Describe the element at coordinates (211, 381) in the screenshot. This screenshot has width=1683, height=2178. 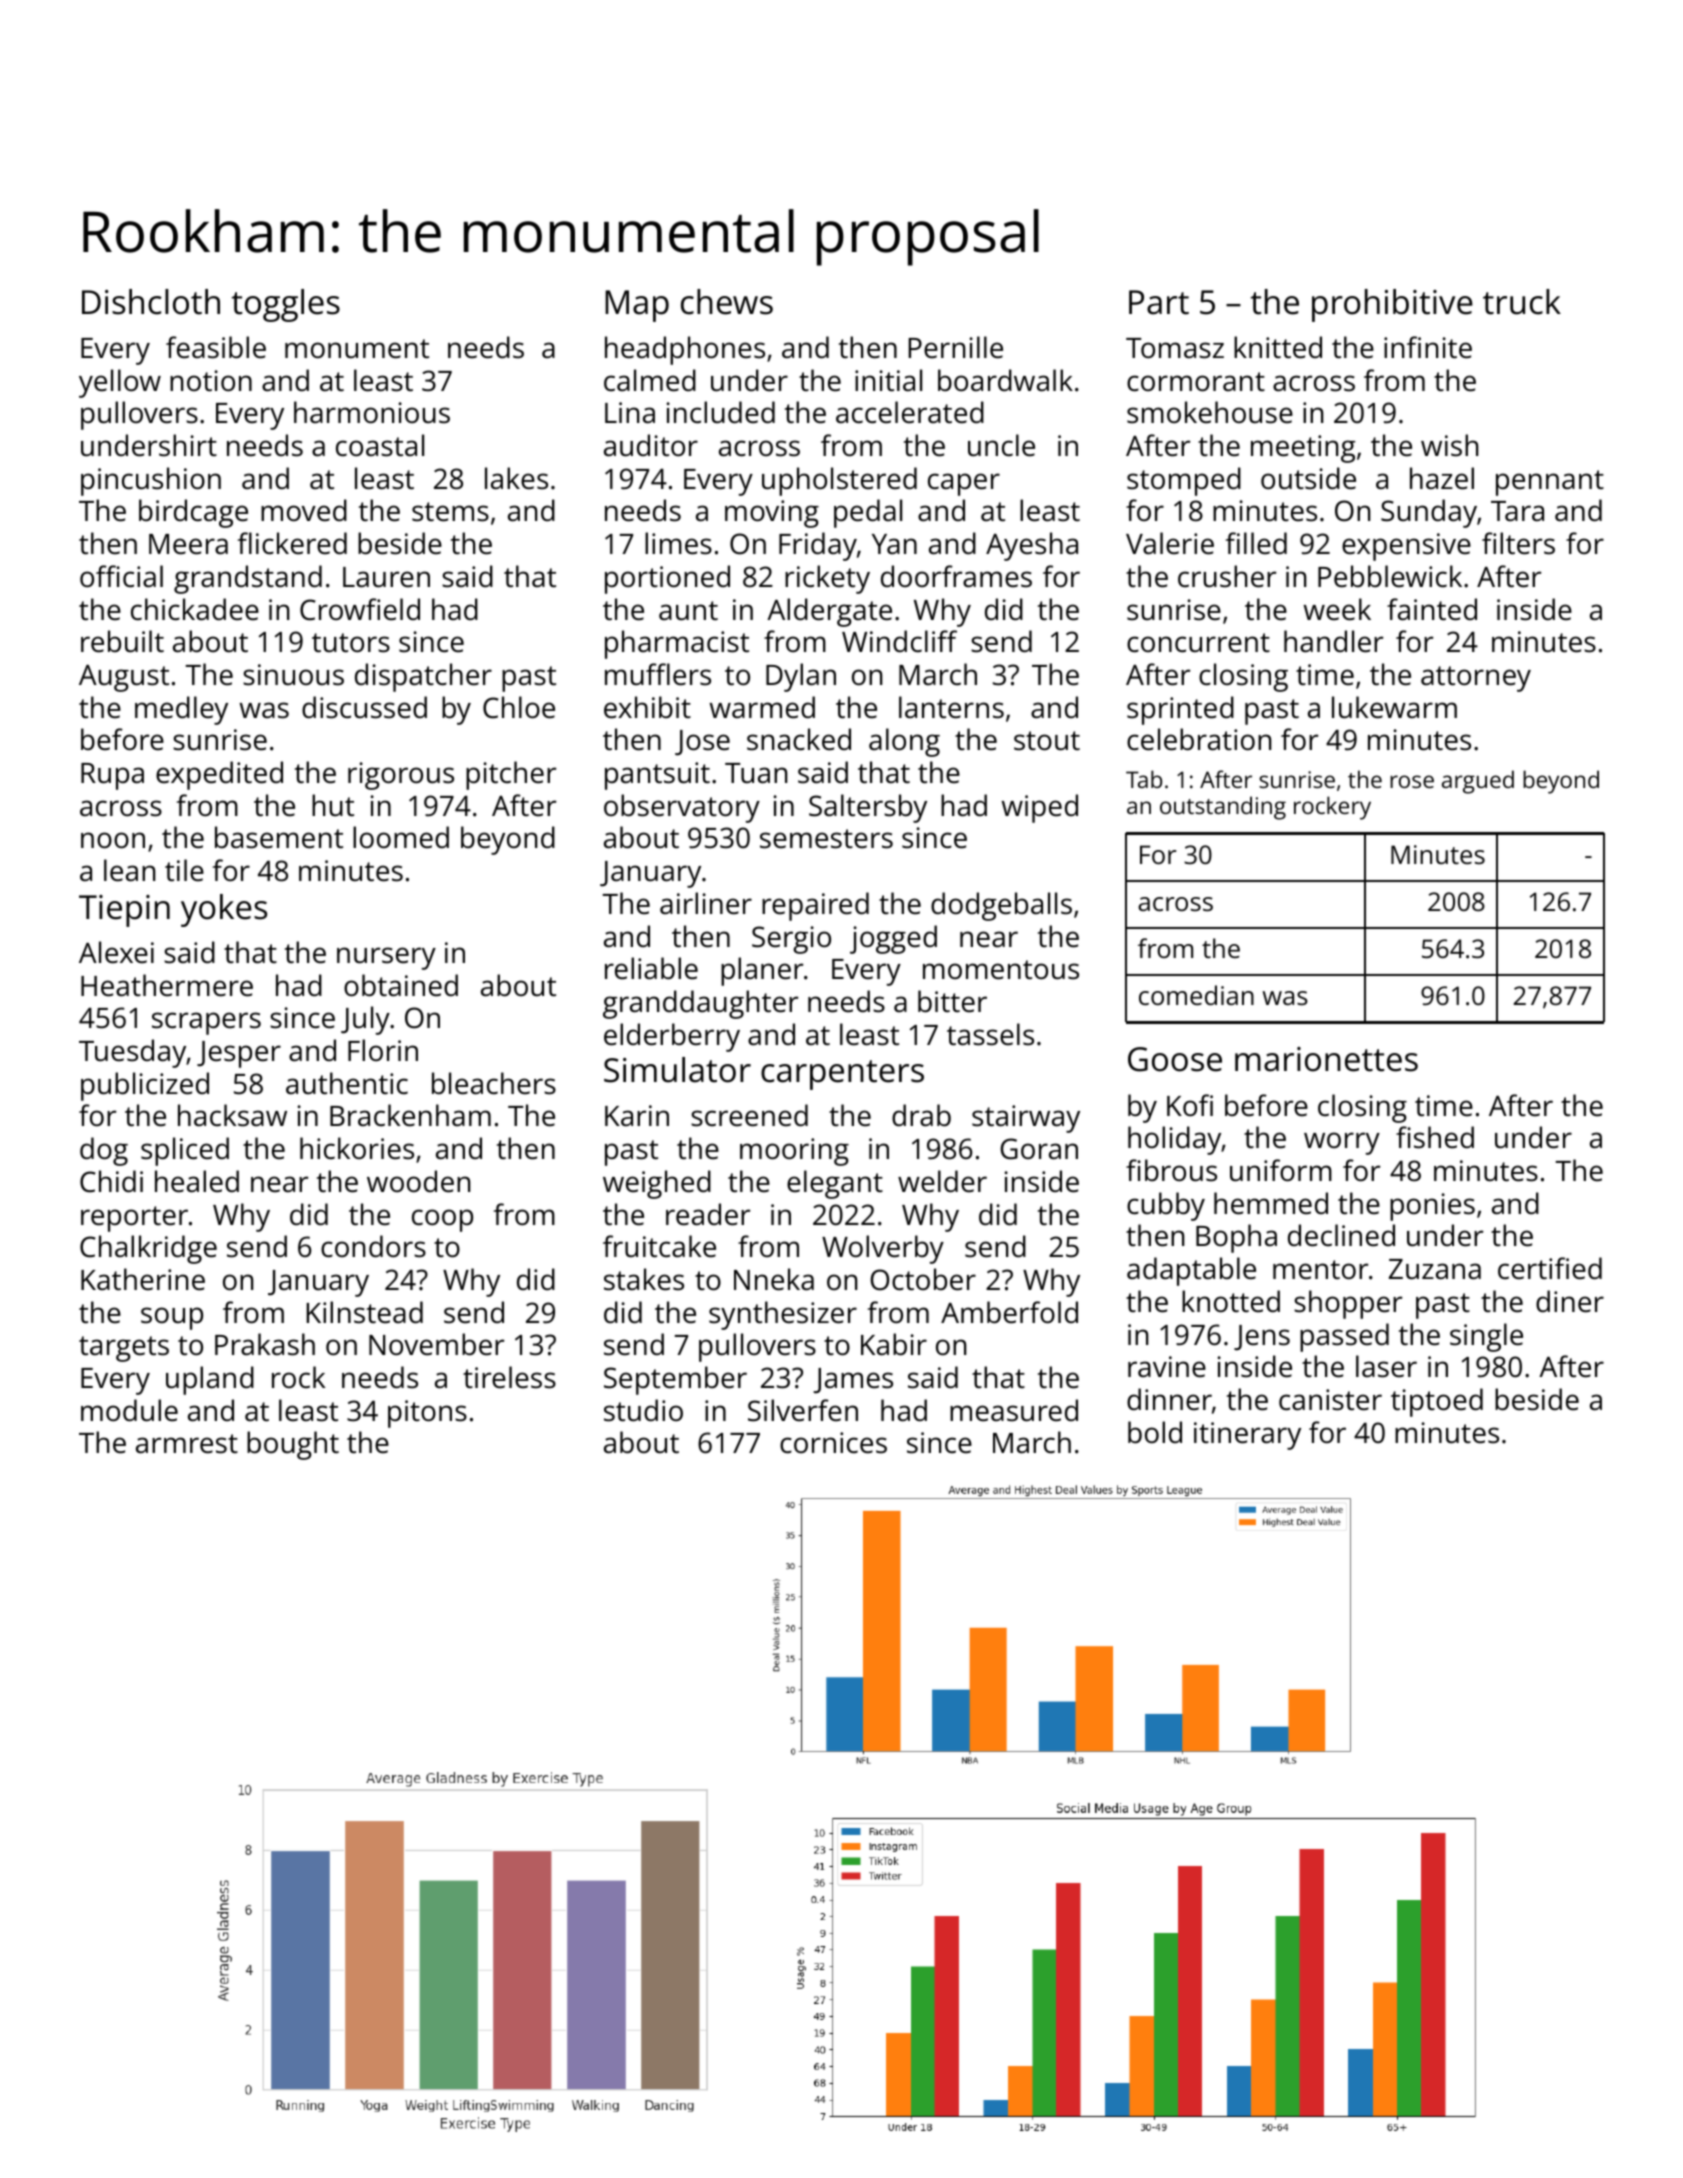
I see `notion` at that location.
